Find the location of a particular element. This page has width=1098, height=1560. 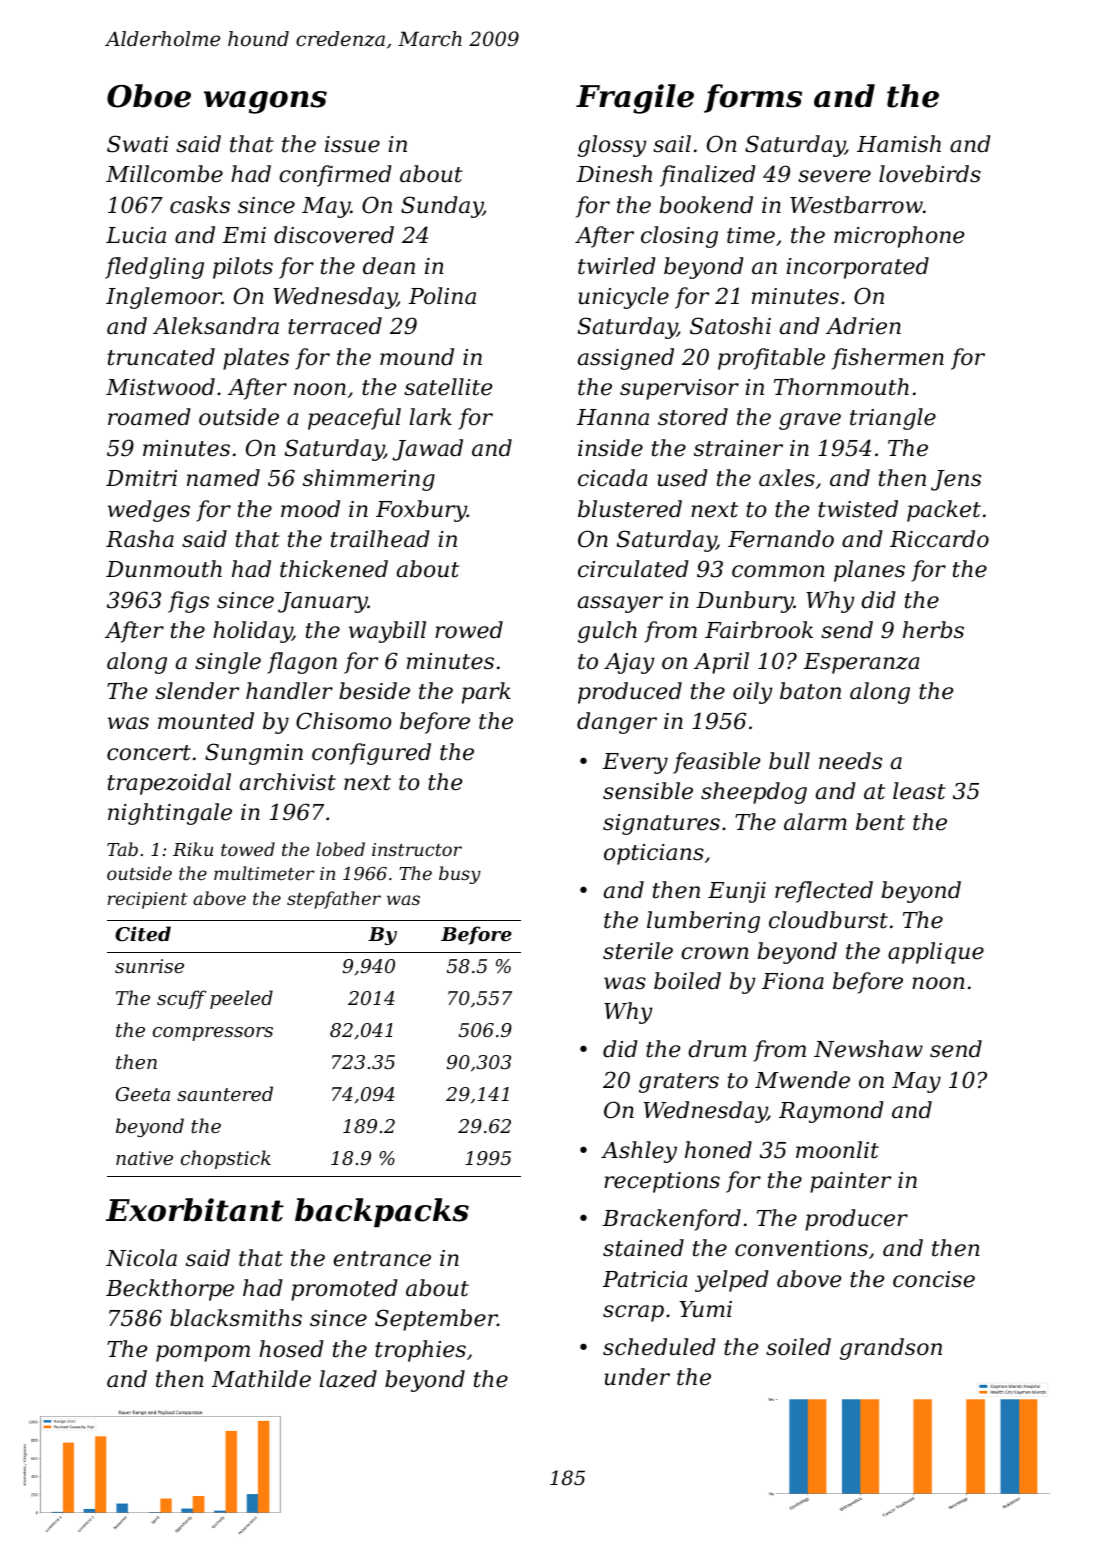

packet is located at coordinates (944, 511).
